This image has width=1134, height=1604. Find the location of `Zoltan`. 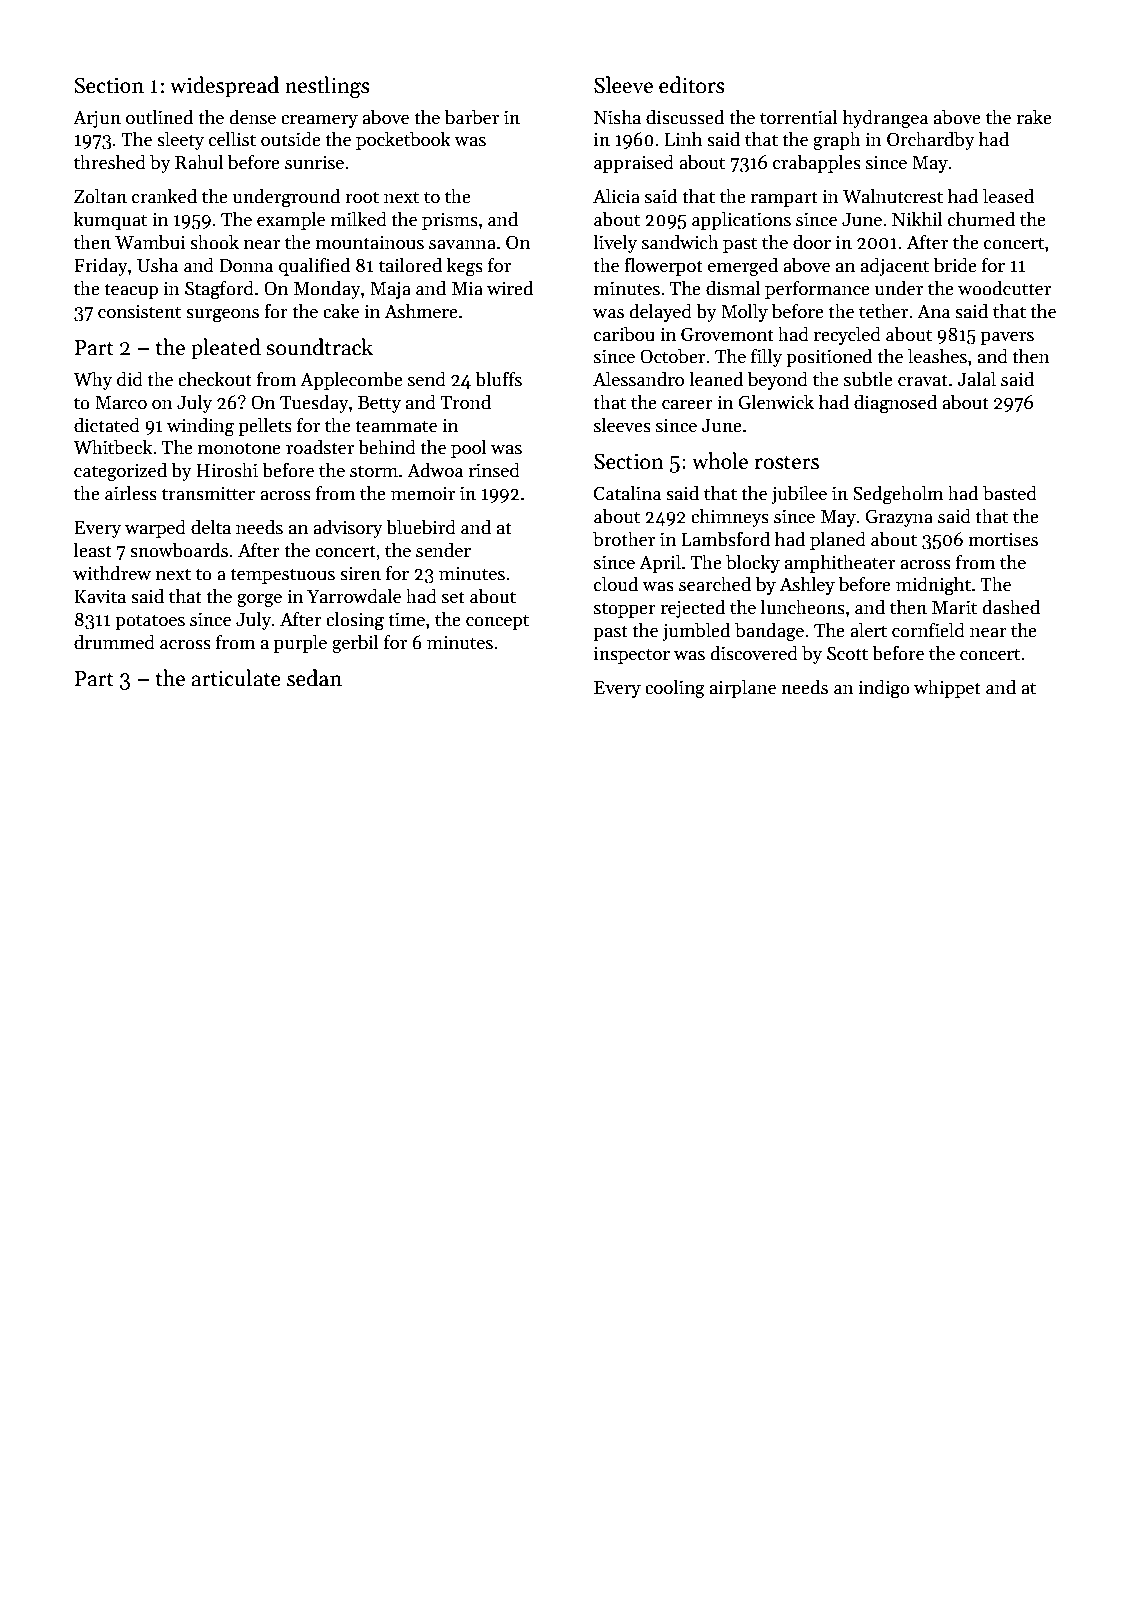

Zoltan is located at coordinates (100, 196).
